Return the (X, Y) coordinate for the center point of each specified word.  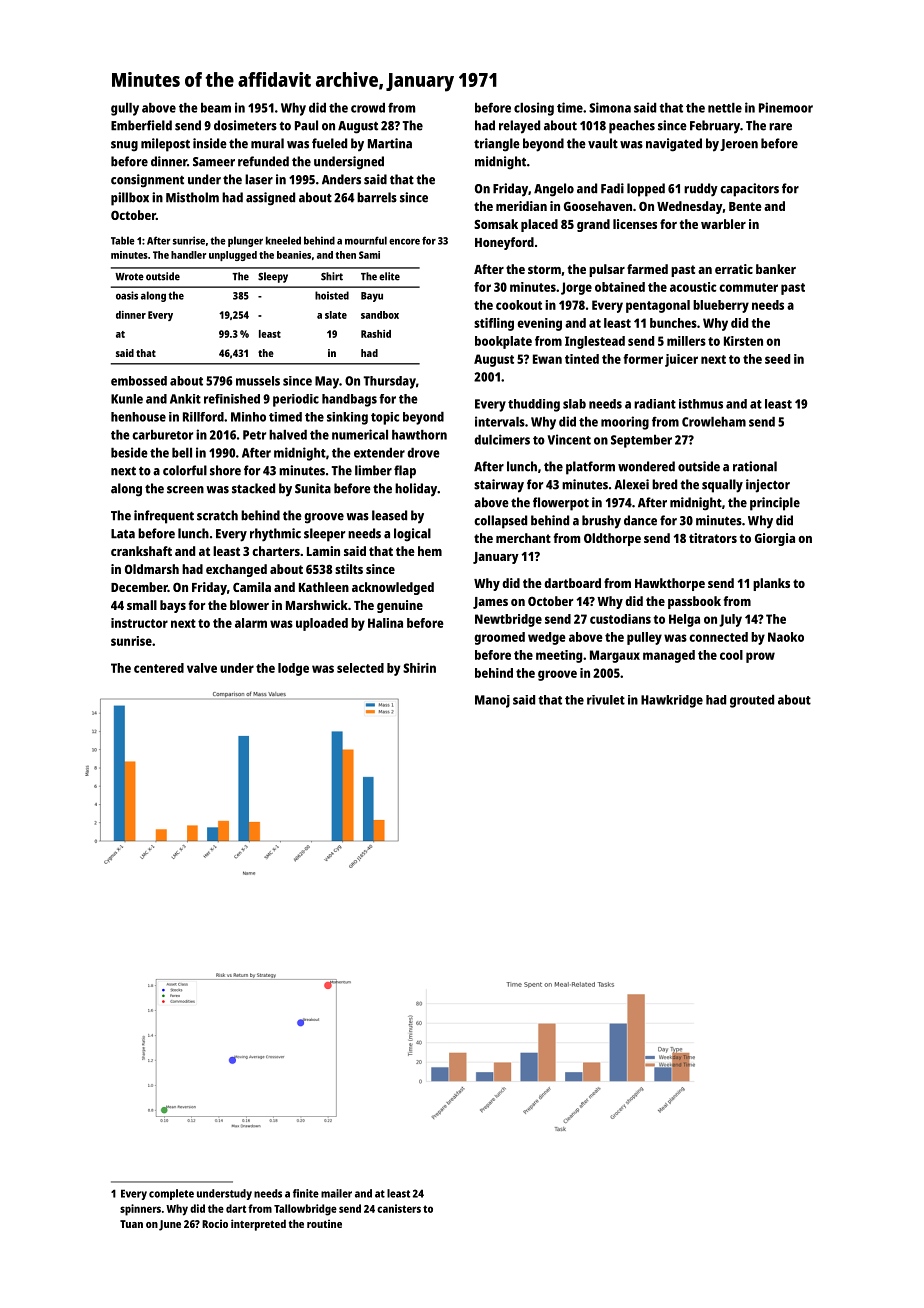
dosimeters (245, 125)
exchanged (236, 570)
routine (324, 1223)
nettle (725, 108)
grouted (752, 701)
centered (159, 668)
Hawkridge (672, 701)
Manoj (492, 701)
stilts (349, 569)
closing (534, 109)
